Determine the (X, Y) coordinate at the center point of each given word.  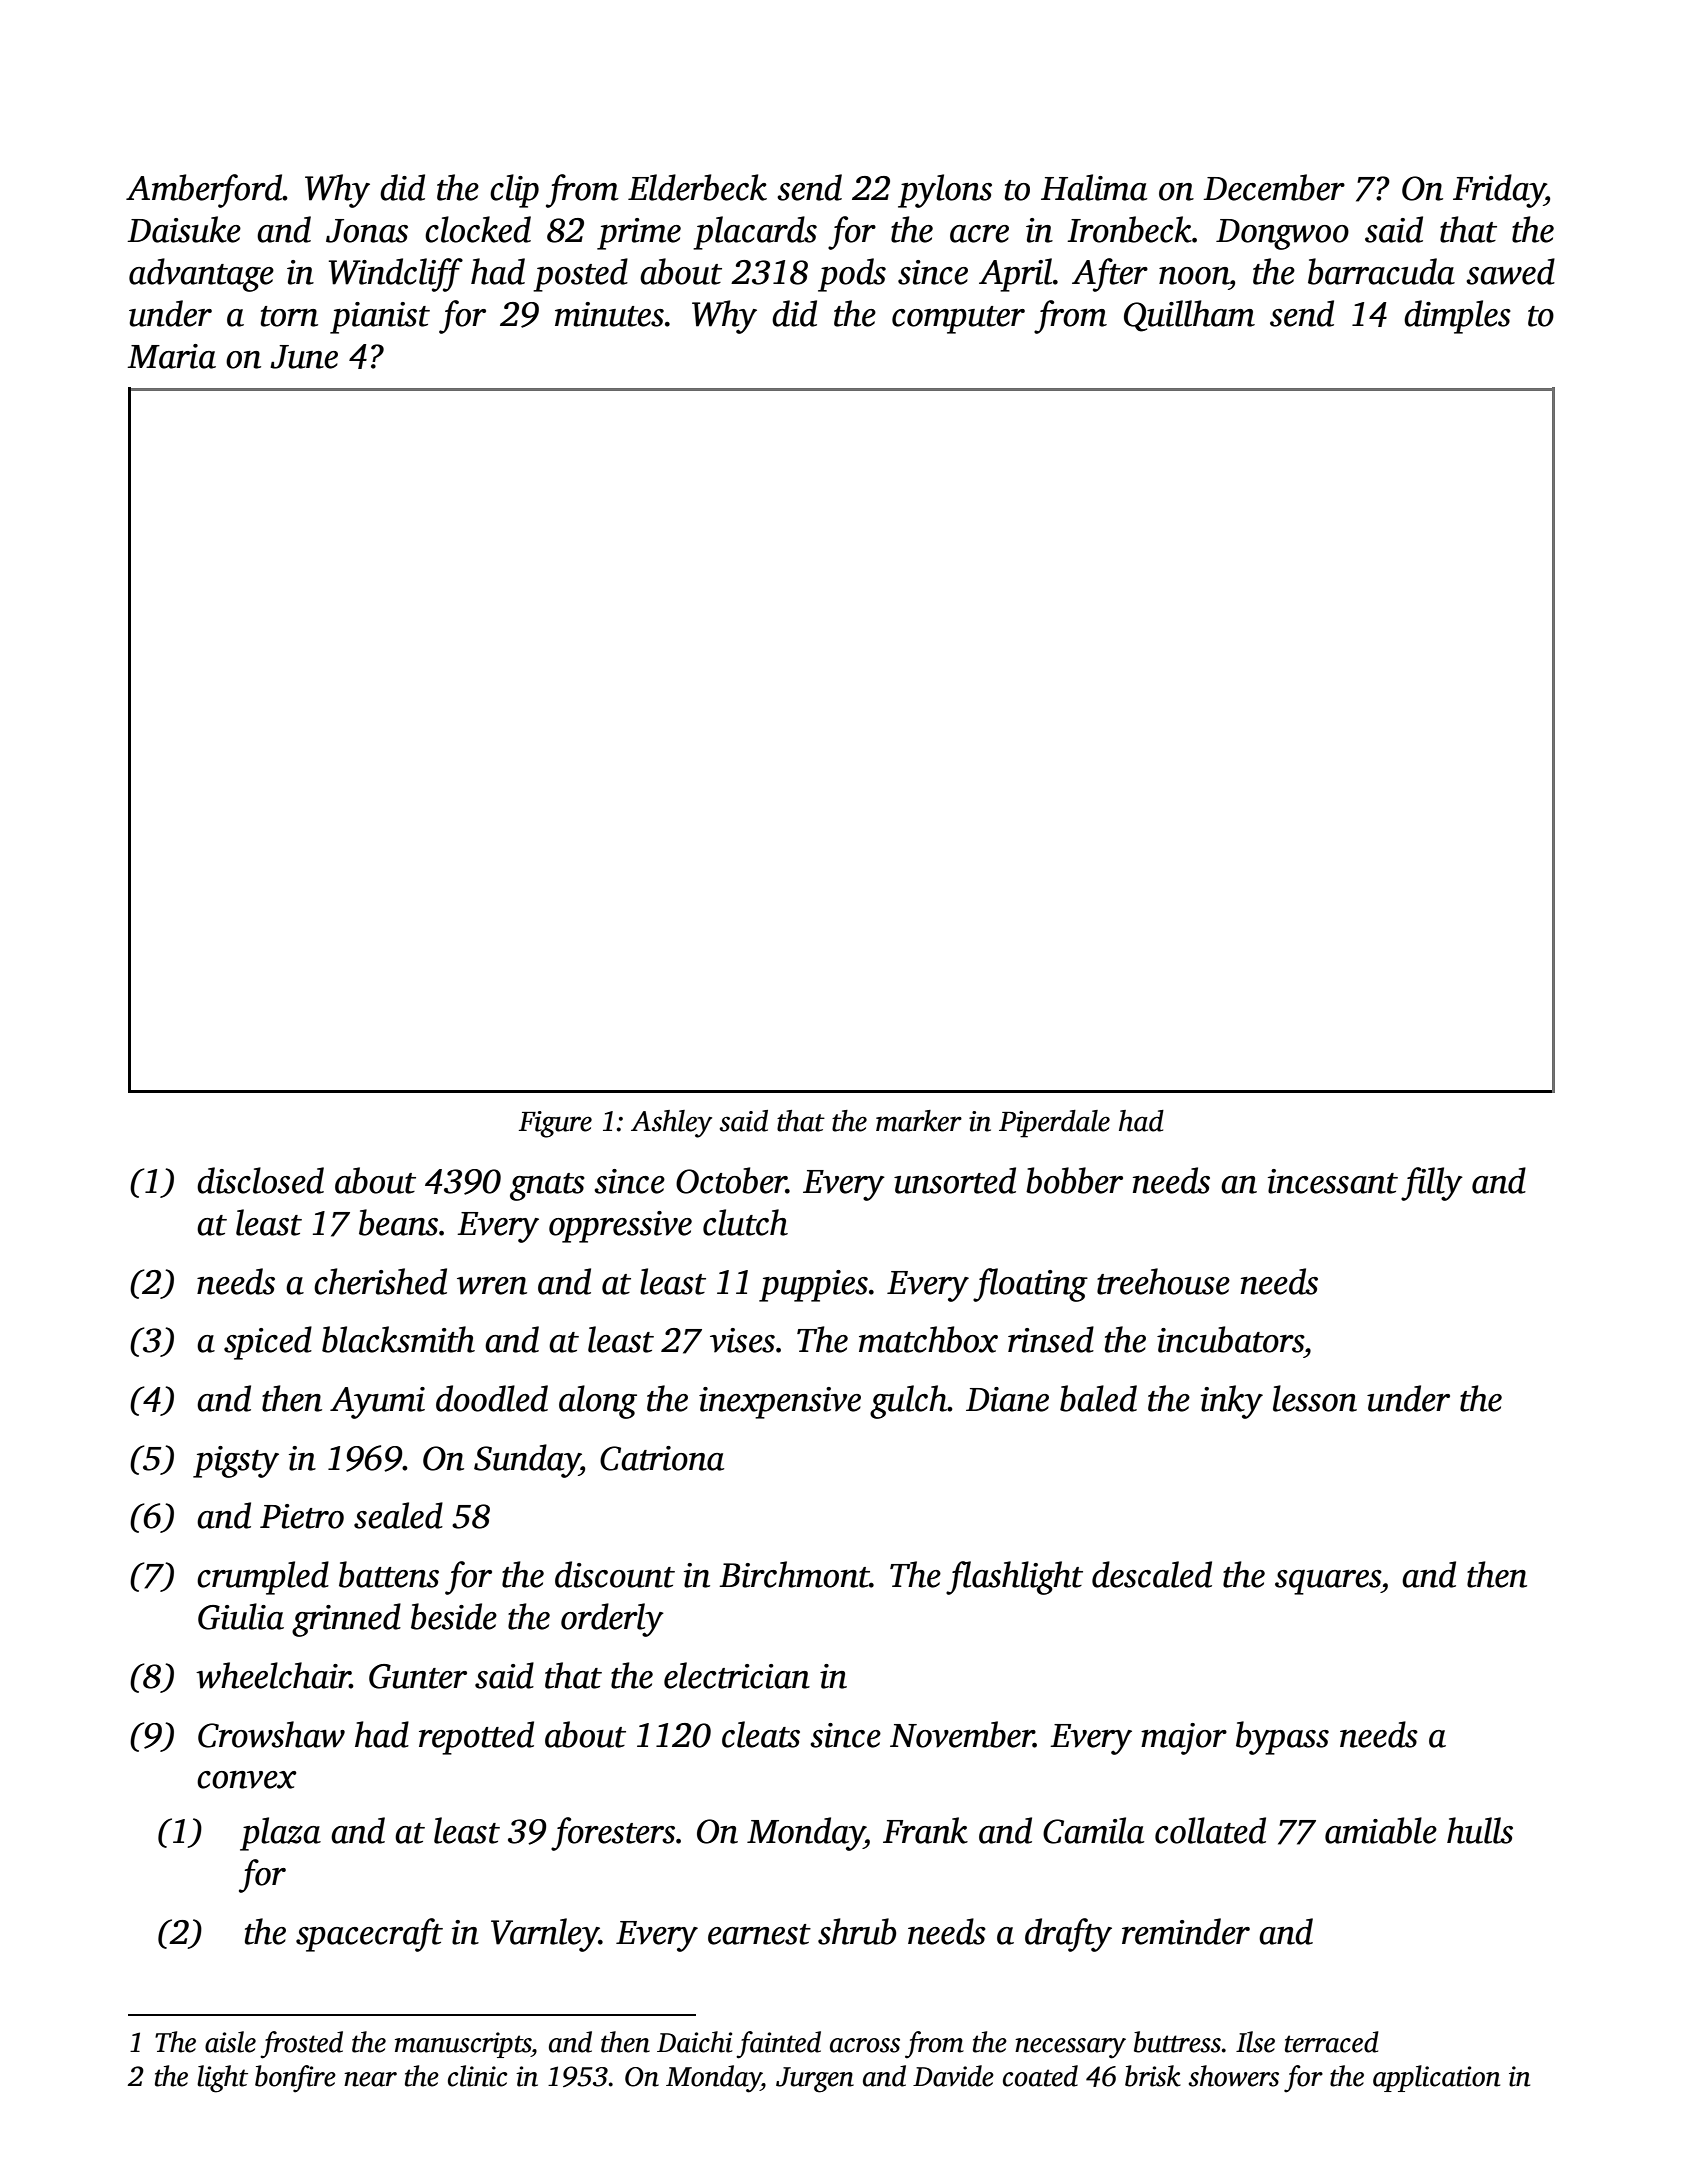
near (370, 2079)
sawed (1510, 271)
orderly (612, 1620)
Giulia (241, 1616)
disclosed (260, 1180)
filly (1432, 1184)
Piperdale (1054, 1124)
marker (919, 1121)
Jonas (367, 231)
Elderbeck (697, 187)
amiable (1381, 1830)
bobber (1074, 1180)
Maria (171, 356)
